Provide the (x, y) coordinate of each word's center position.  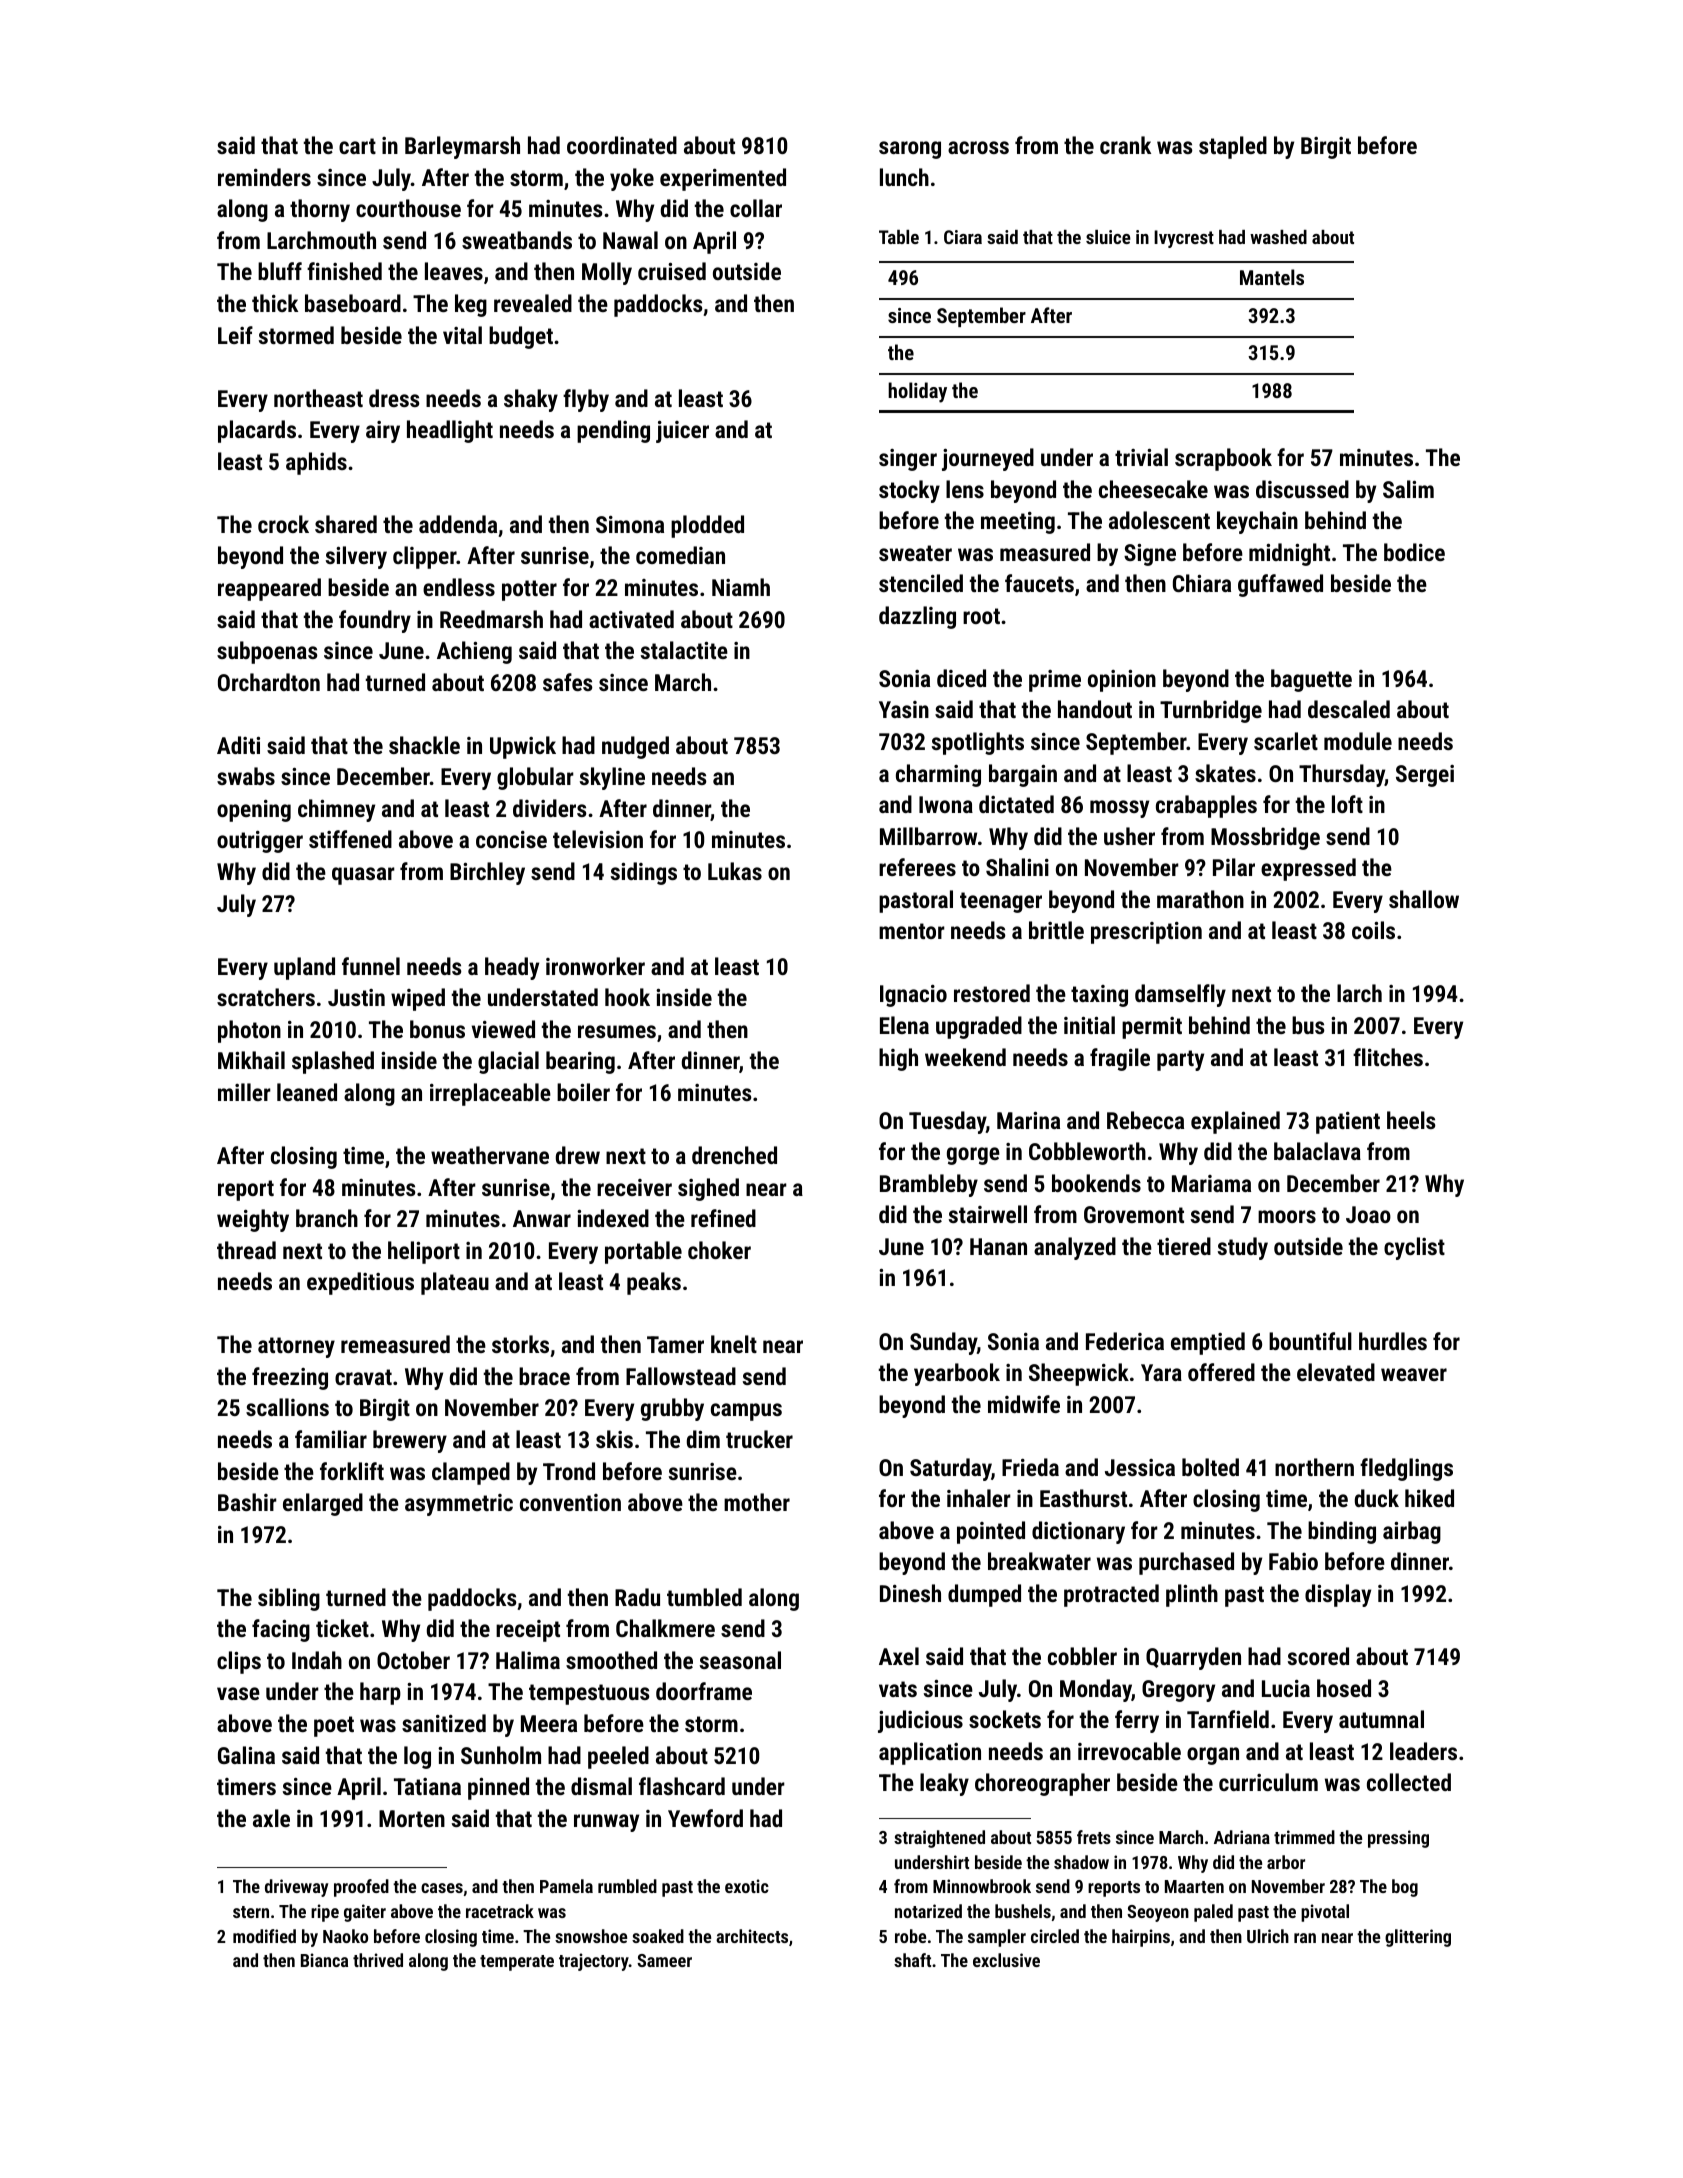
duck (1377, 1498)
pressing (1398, 1839)
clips (239, 1662)
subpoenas (267, 652)
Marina (1028, 1120)
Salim (1408, 489)
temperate (517, 1963)
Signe (1150, 555)
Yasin (904, 709)
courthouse (408, 208)
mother (757, 1502)
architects (752, 1936)
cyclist (1414, 1248)
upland (304, 968)
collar (756, 208)
